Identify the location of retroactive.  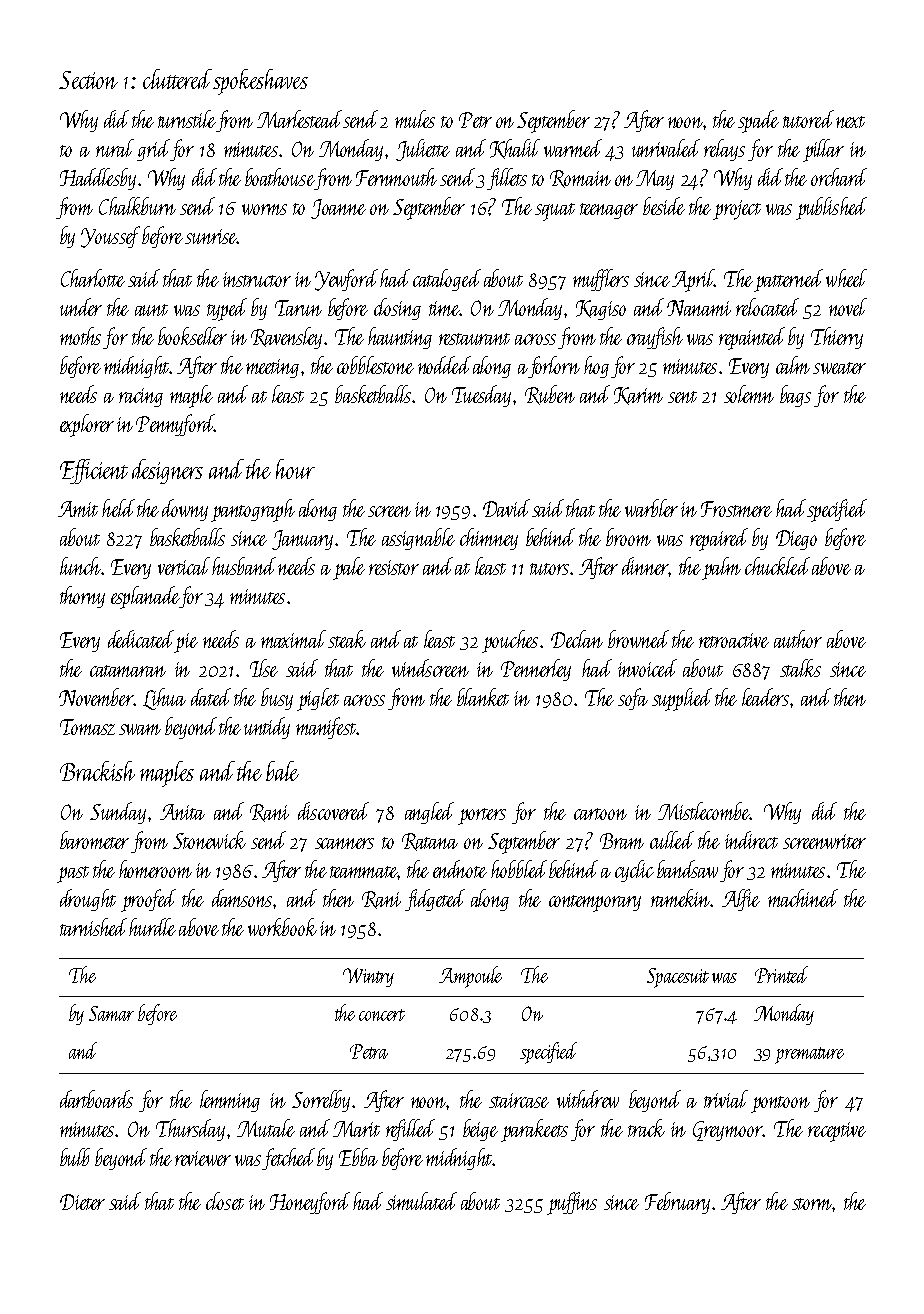
(734, 640).
